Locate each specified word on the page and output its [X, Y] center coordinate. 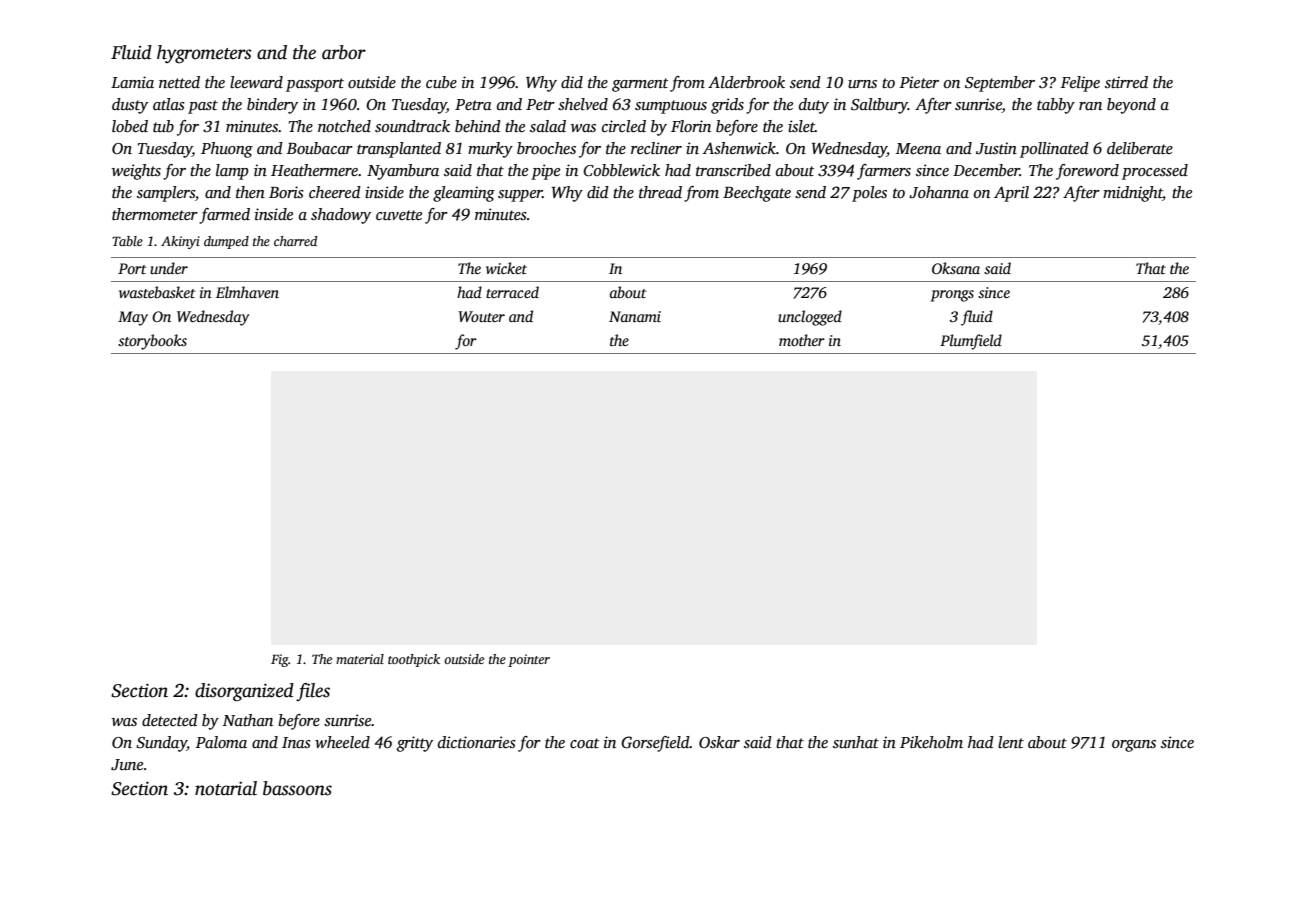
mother [802, 340]
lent [1011, 742]
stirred [1126, 82]
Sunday [161, 744]
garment [640, 85]
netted [179, 82]
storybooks [152, 342]
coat [585, 743]
